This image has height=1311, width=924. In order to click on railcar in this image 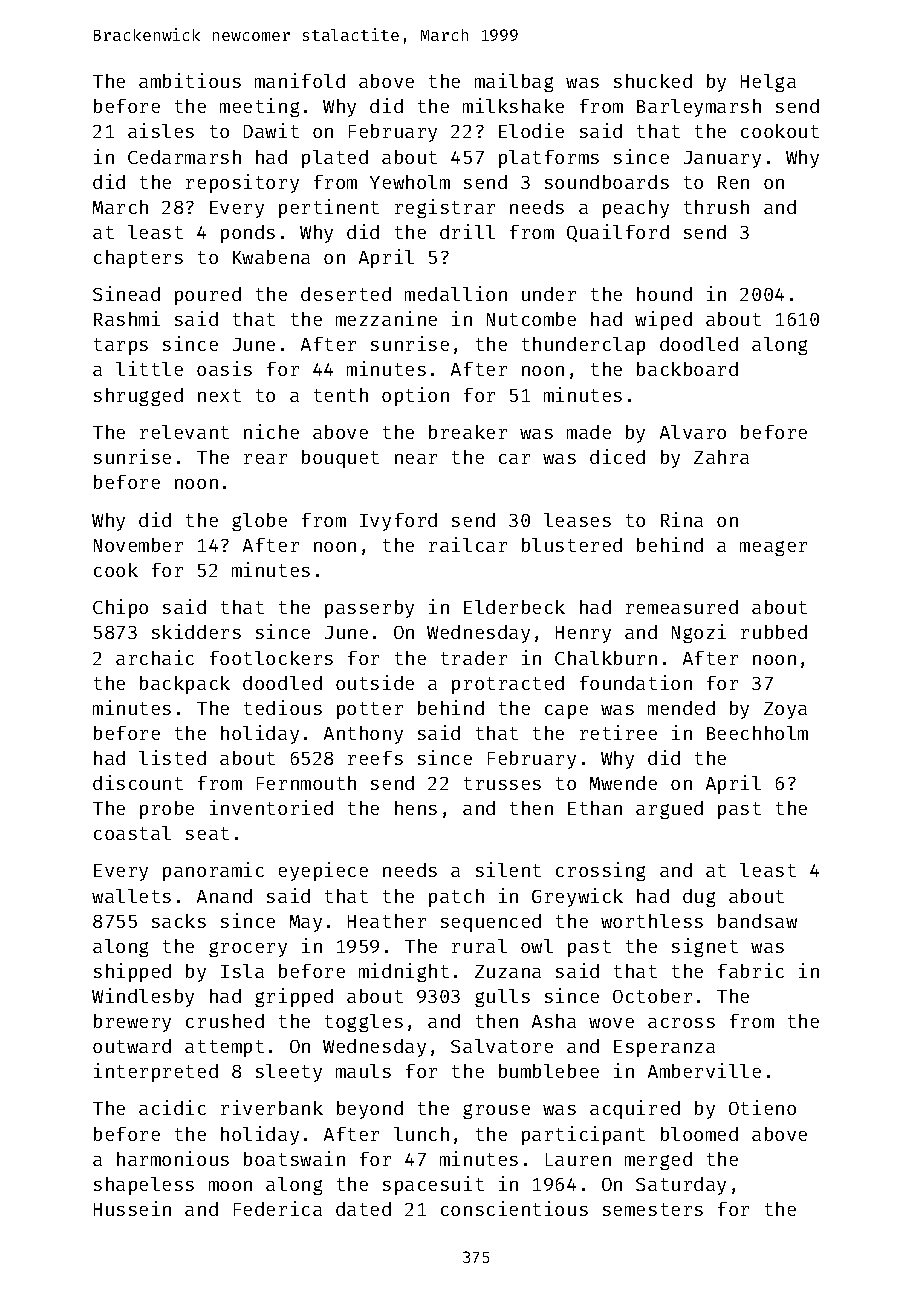, I will do `click(468, 544)`.
